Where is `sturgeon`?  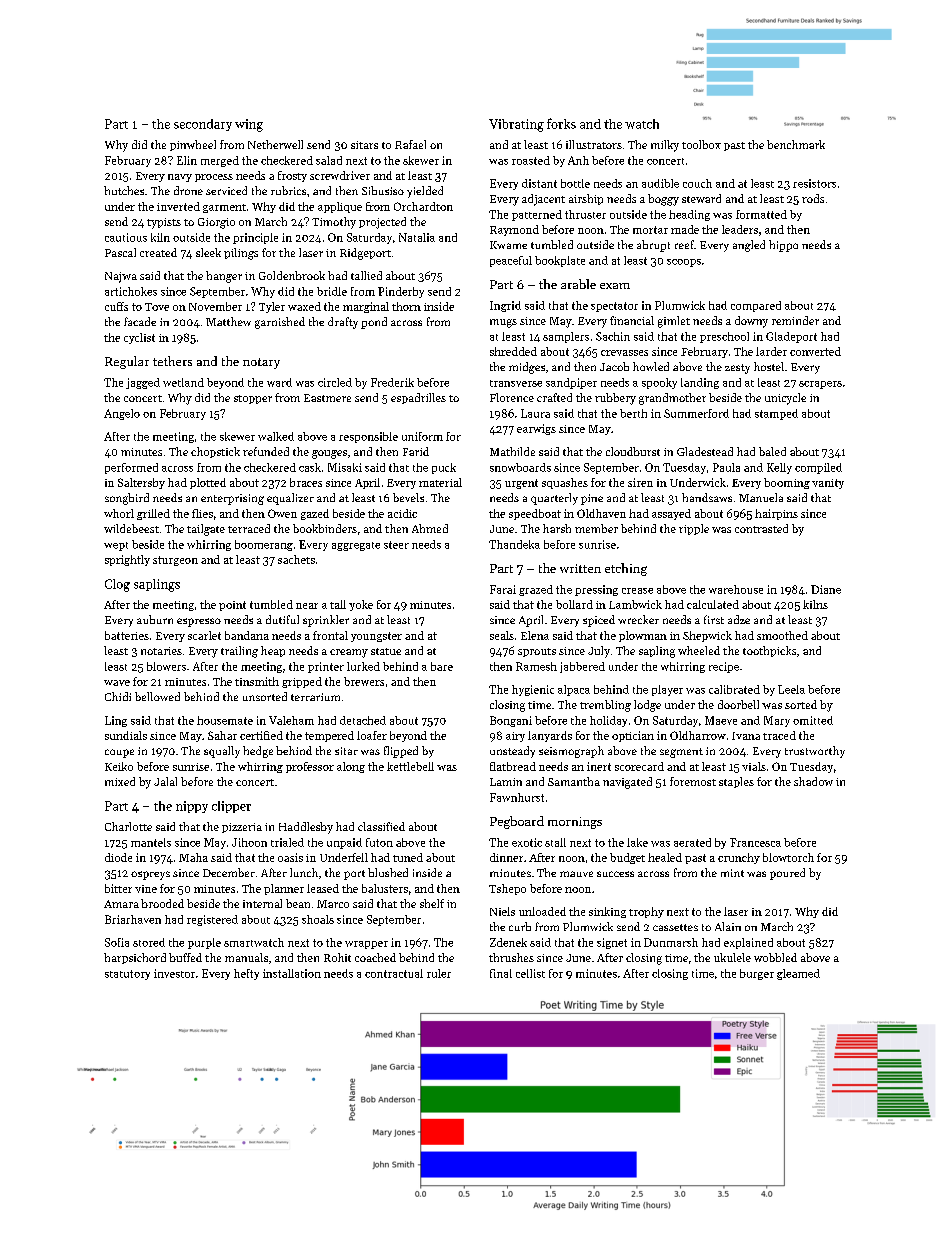 sturgeon is located at coordinates (175, 561).
